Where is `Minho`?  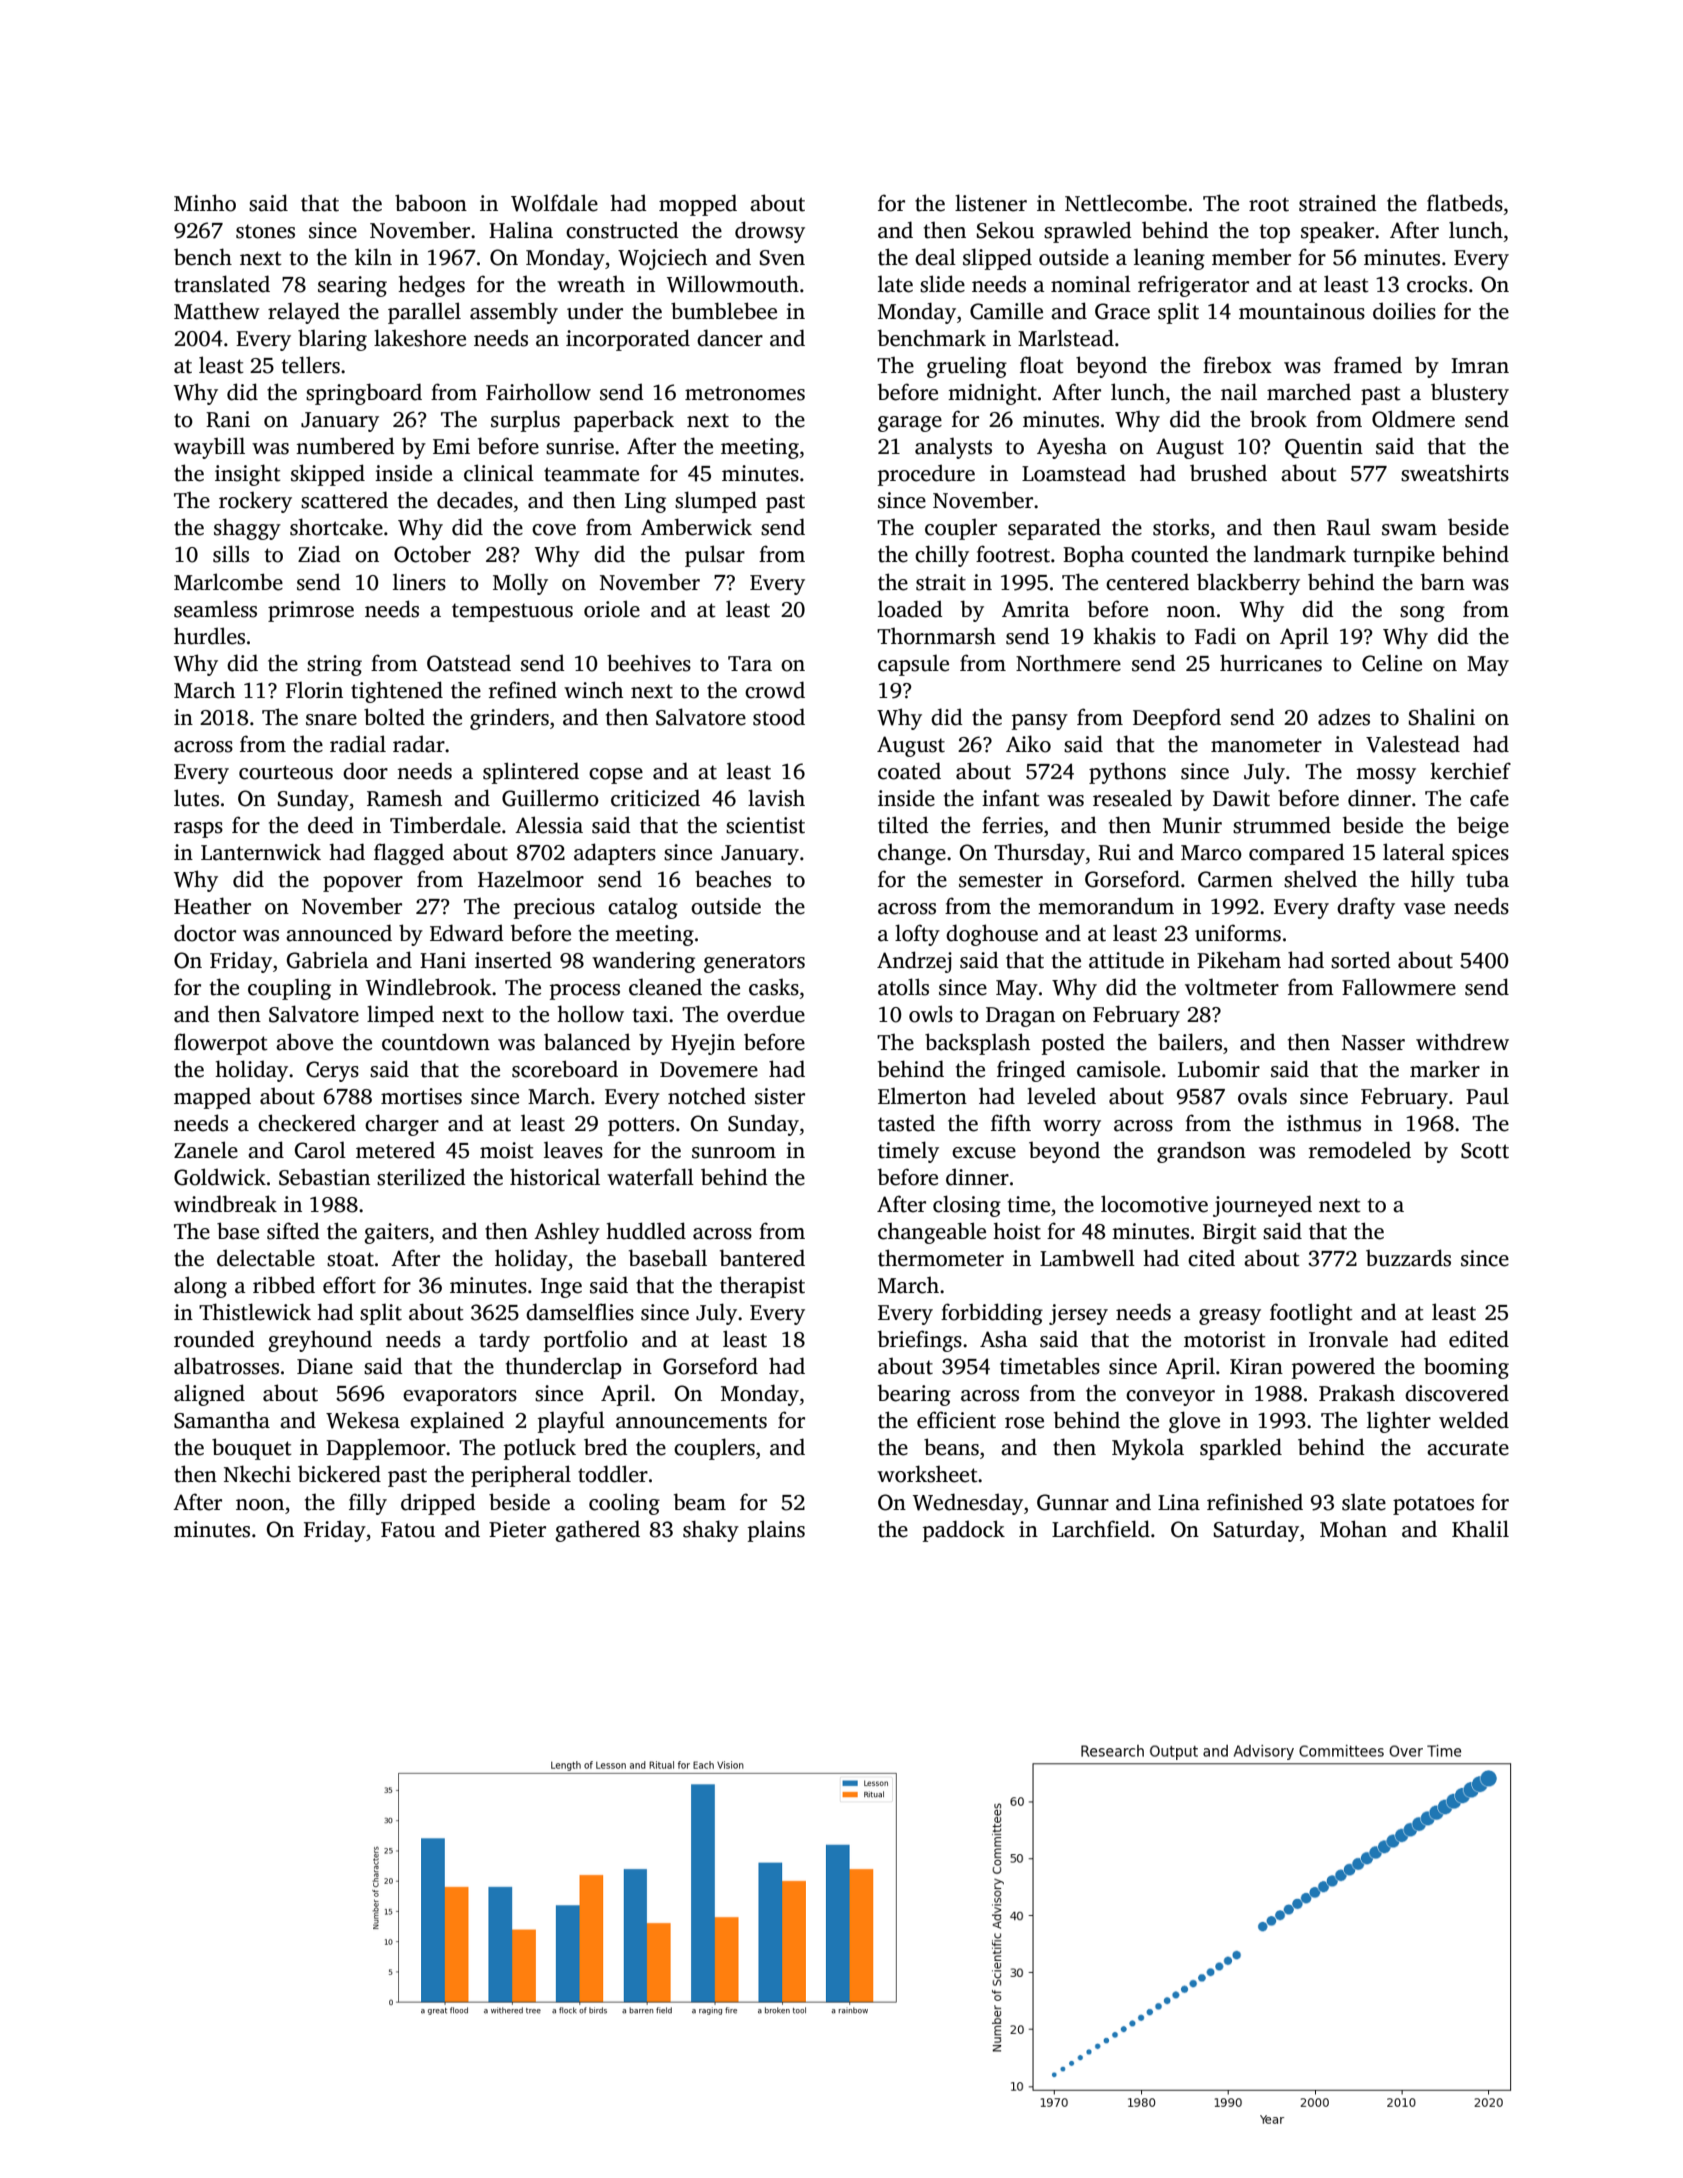 Minho is located at coordinates (205, 203).
